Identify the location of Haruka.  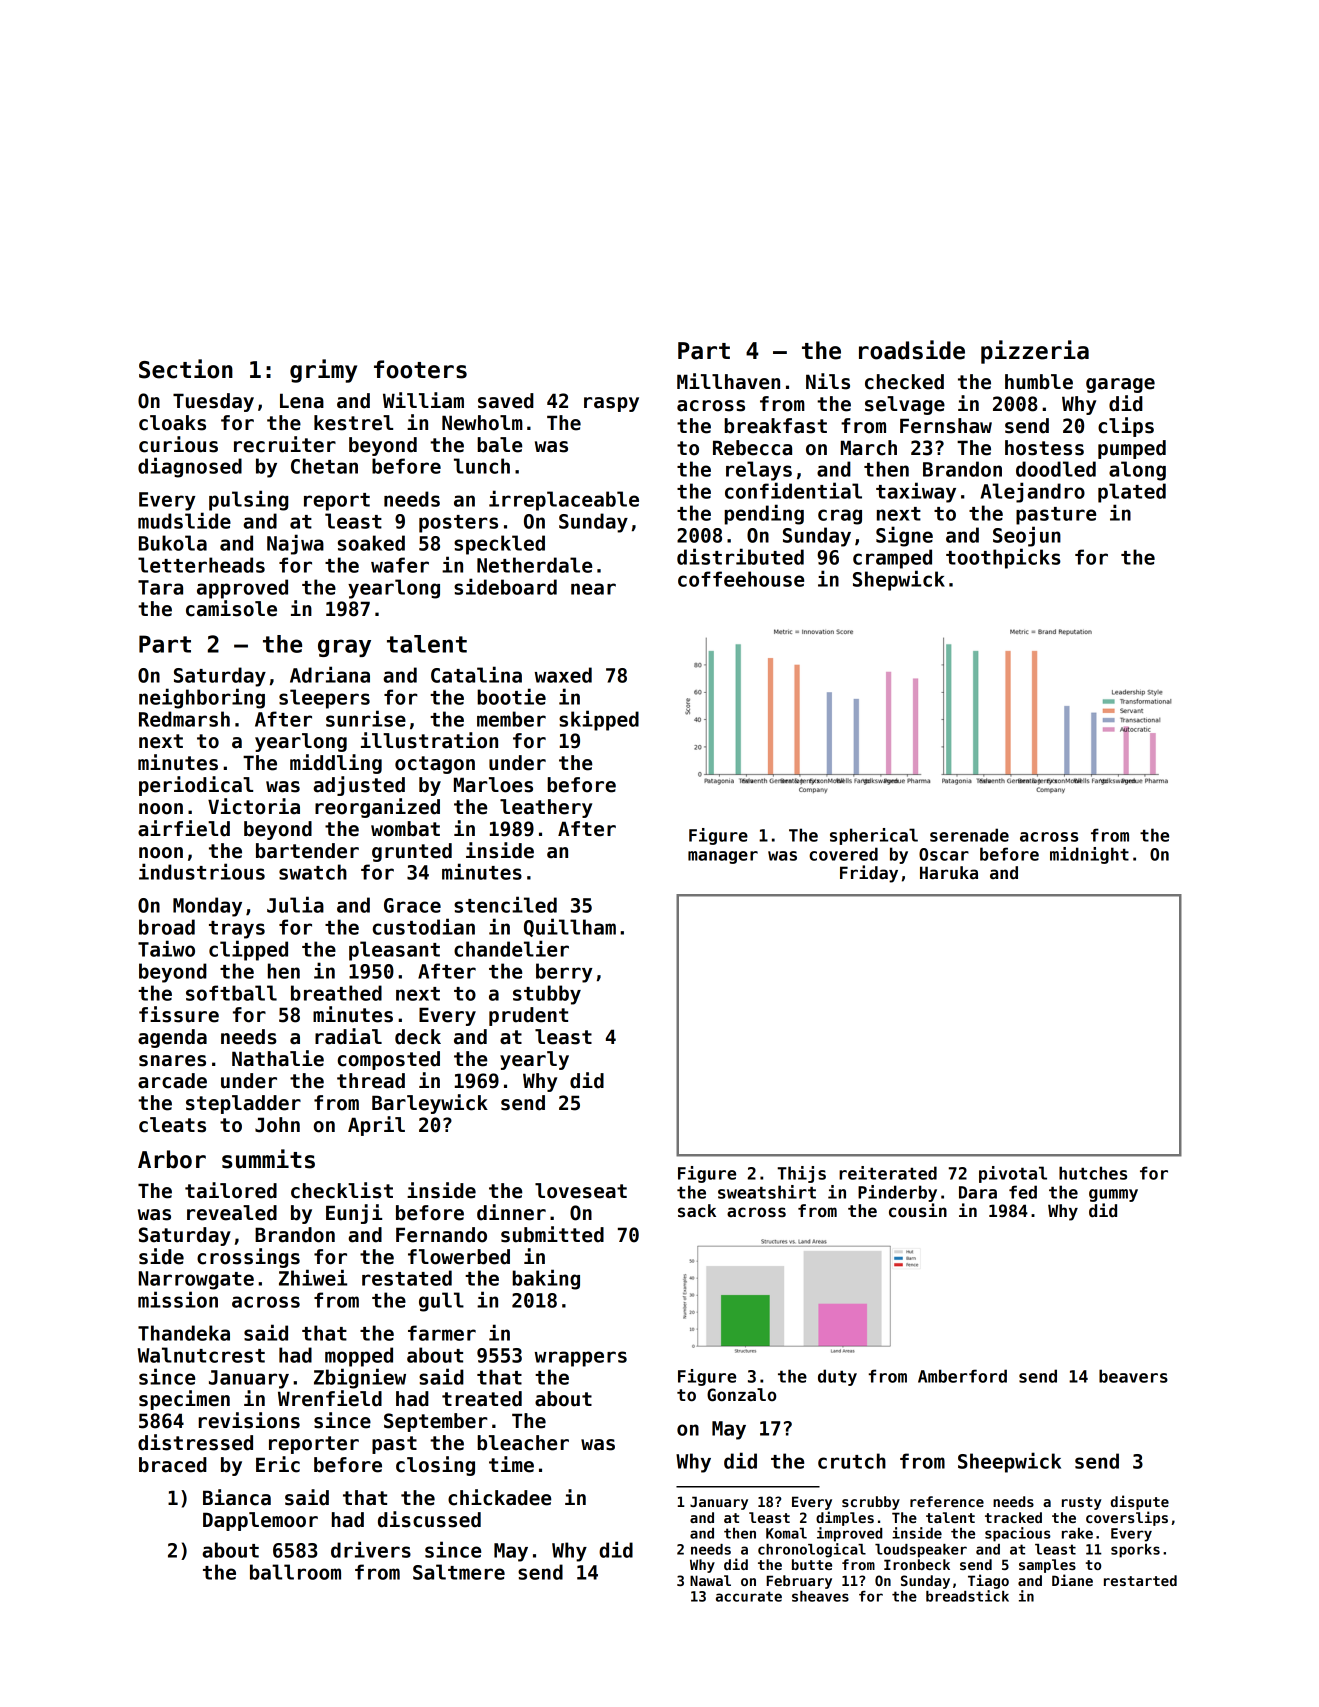
(949, 872).
